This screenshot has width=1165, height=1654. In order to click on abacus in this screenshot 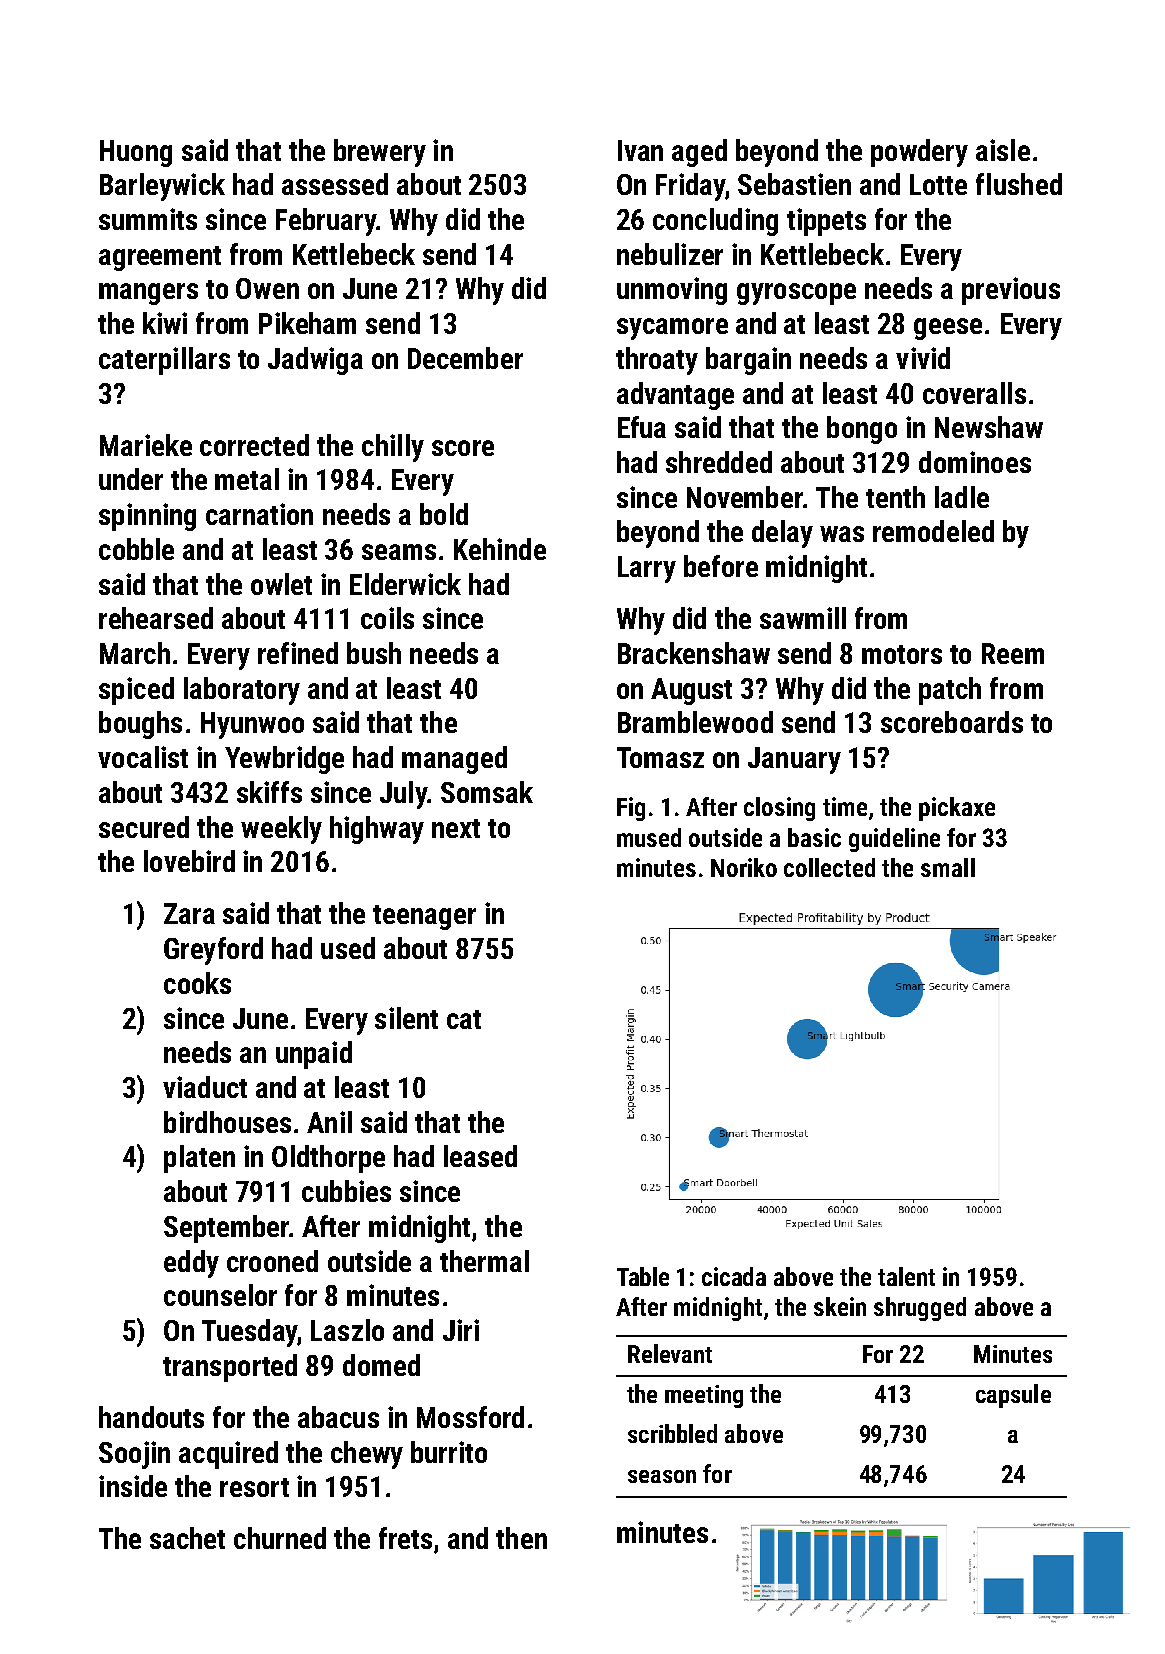, I will do `click(338, 1417)`.
